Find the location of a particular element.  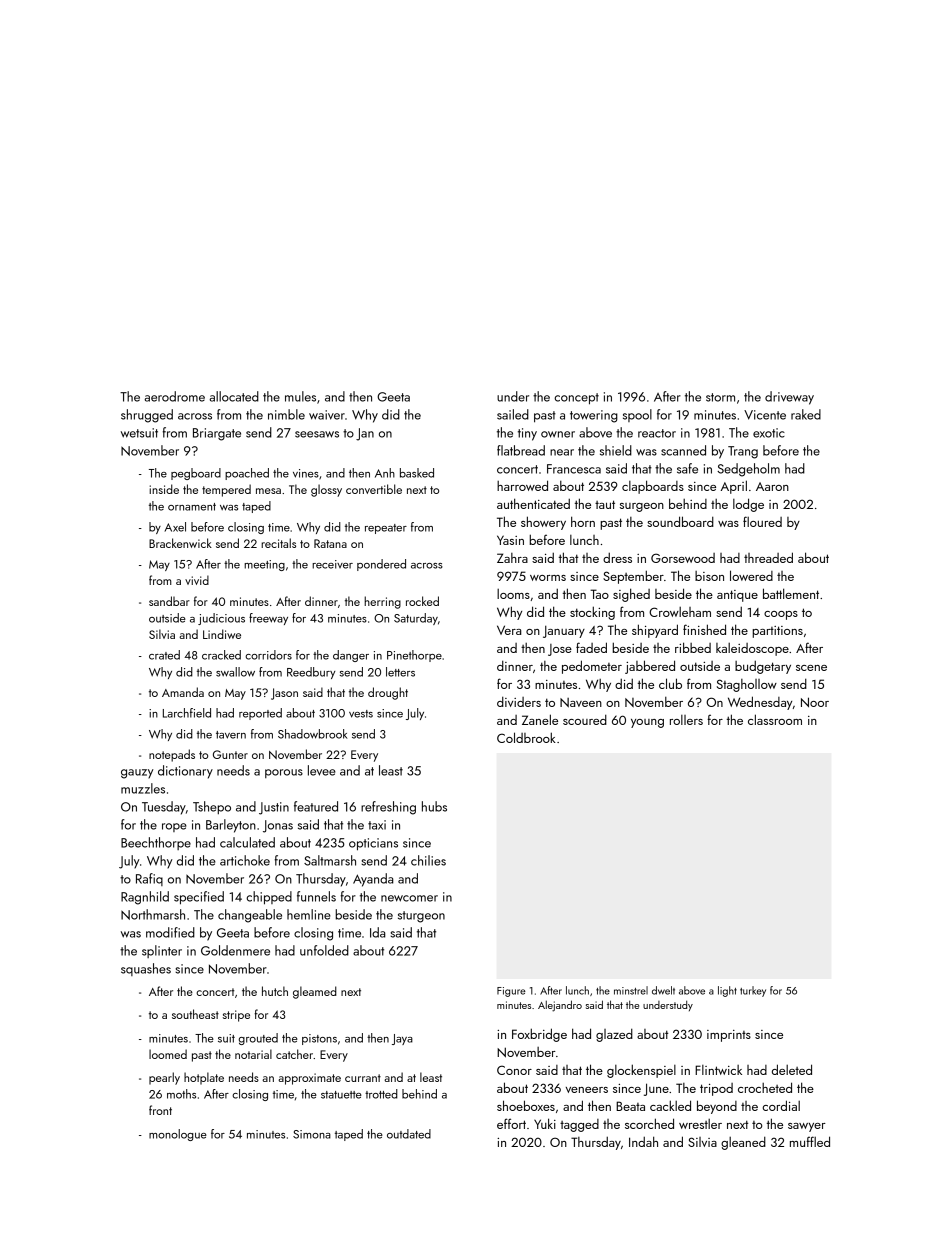

Jonas is located at coordinates (278, 826).
